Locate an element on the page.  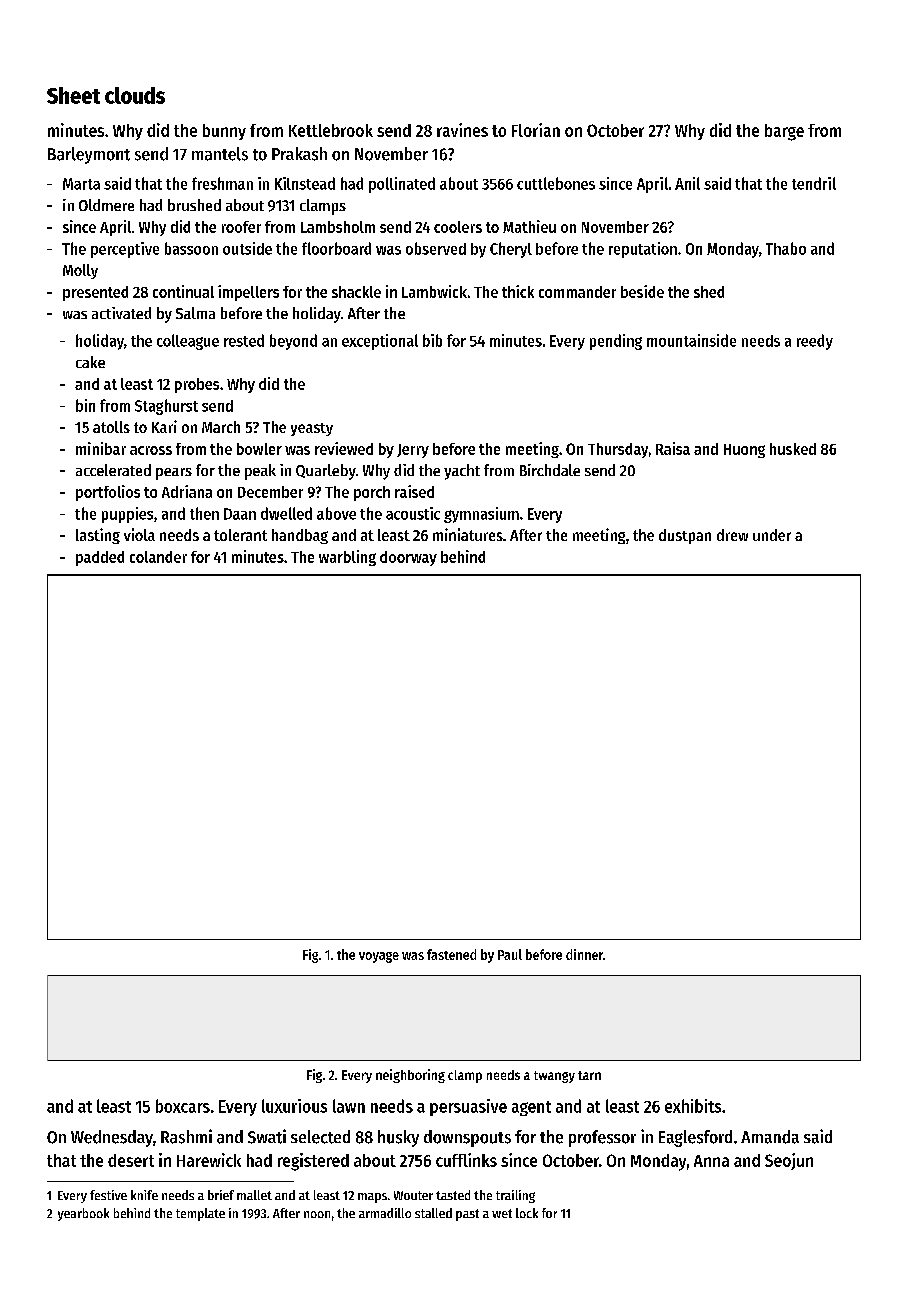
pending is located at coordinates (616, 342).
